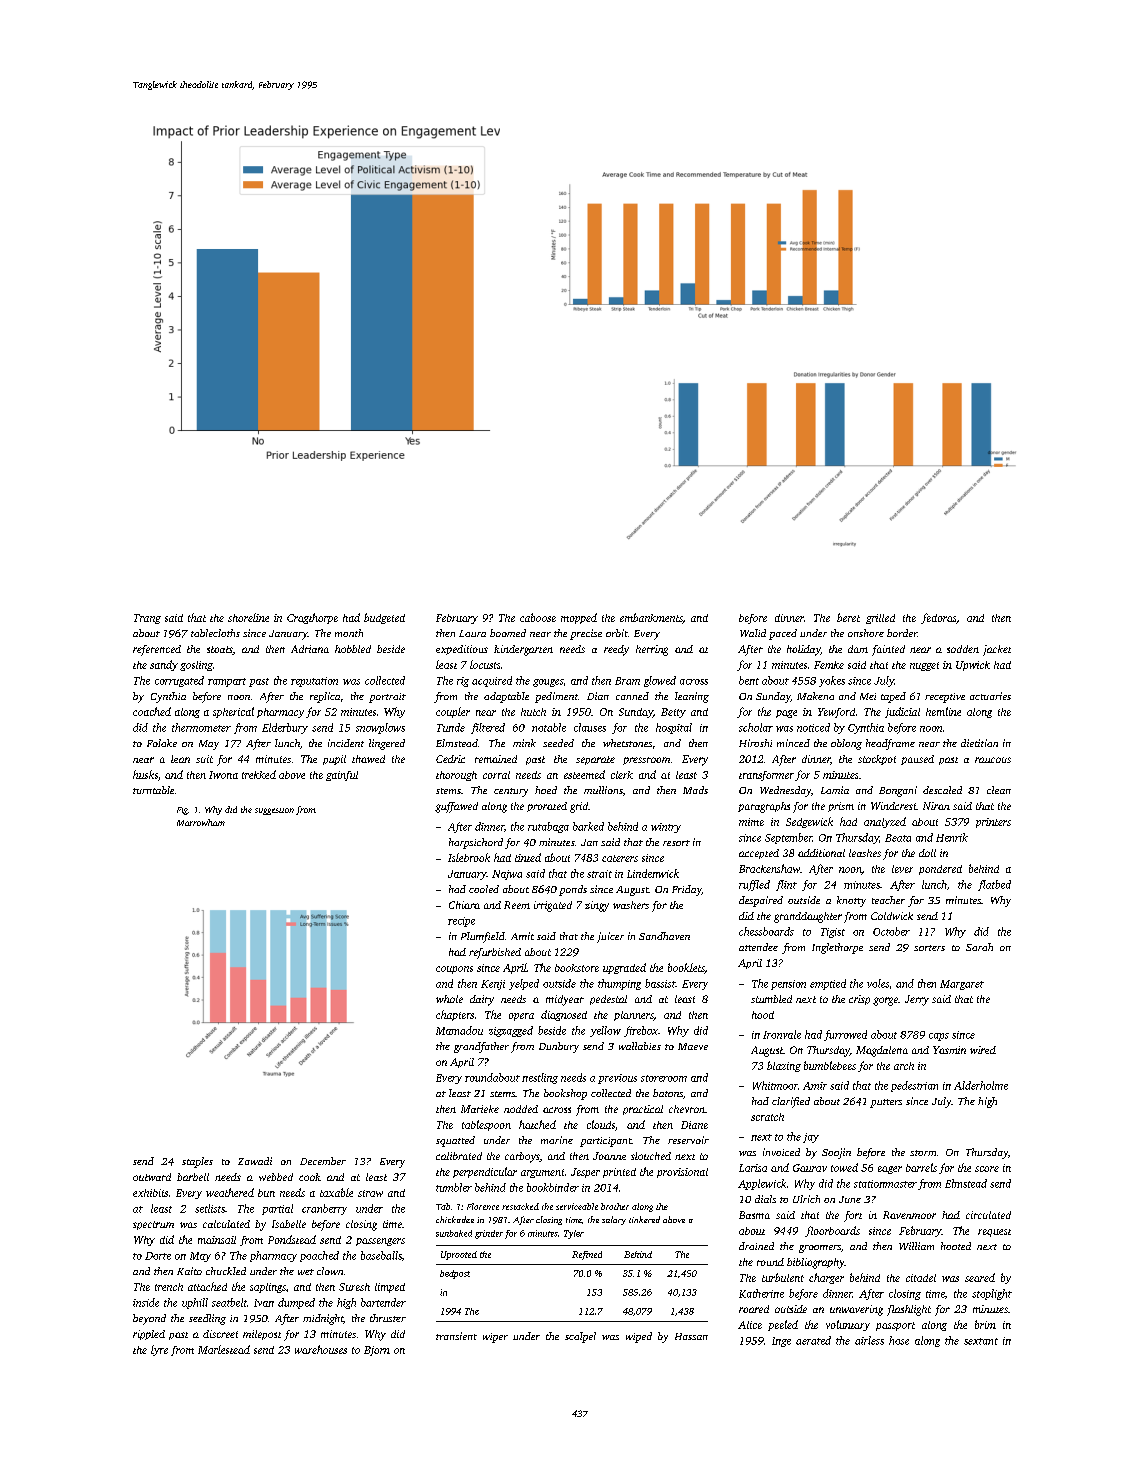  What do you see at coordinates (456, 776) in the screenshot?
I see `thorough` at bounding box center [456, 776].
